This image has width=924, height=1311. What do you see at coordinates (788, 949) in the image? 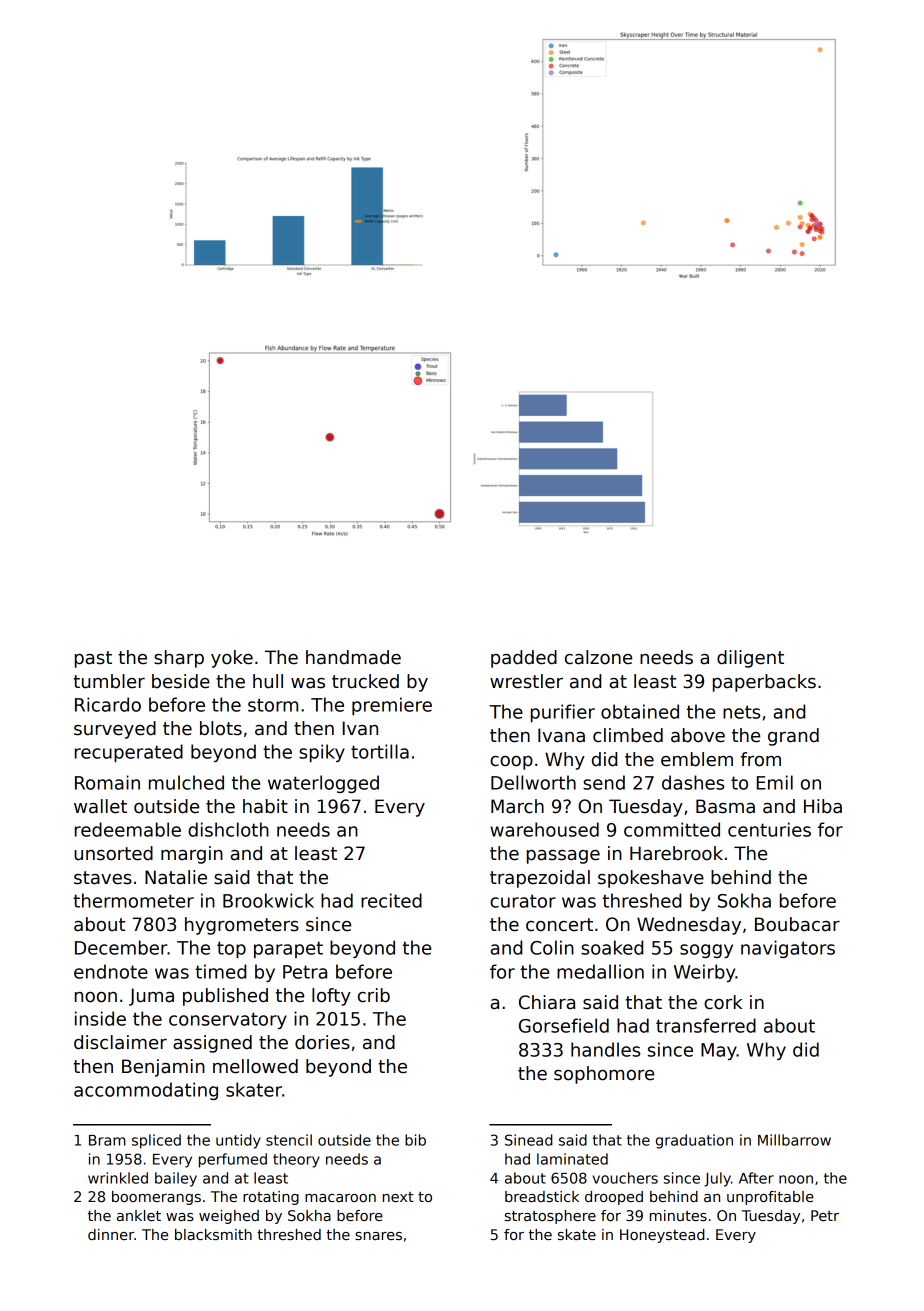
I see `navigators` at bounding box center [788, 949].
